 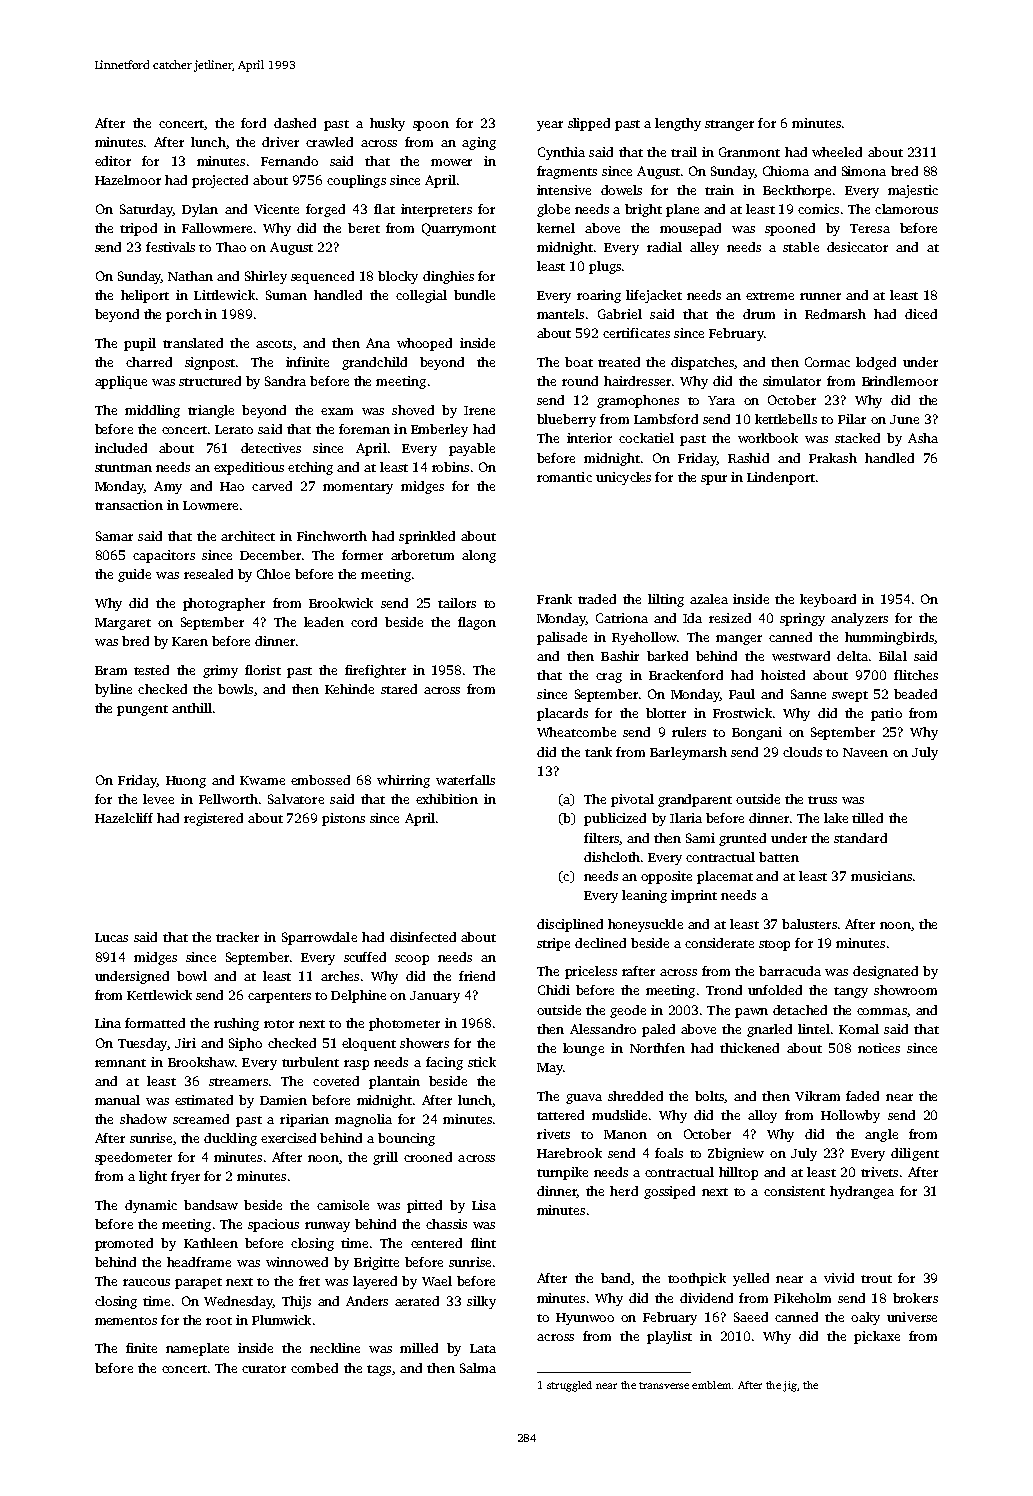 I want to click on romantic, so click(x=564, y=477).
